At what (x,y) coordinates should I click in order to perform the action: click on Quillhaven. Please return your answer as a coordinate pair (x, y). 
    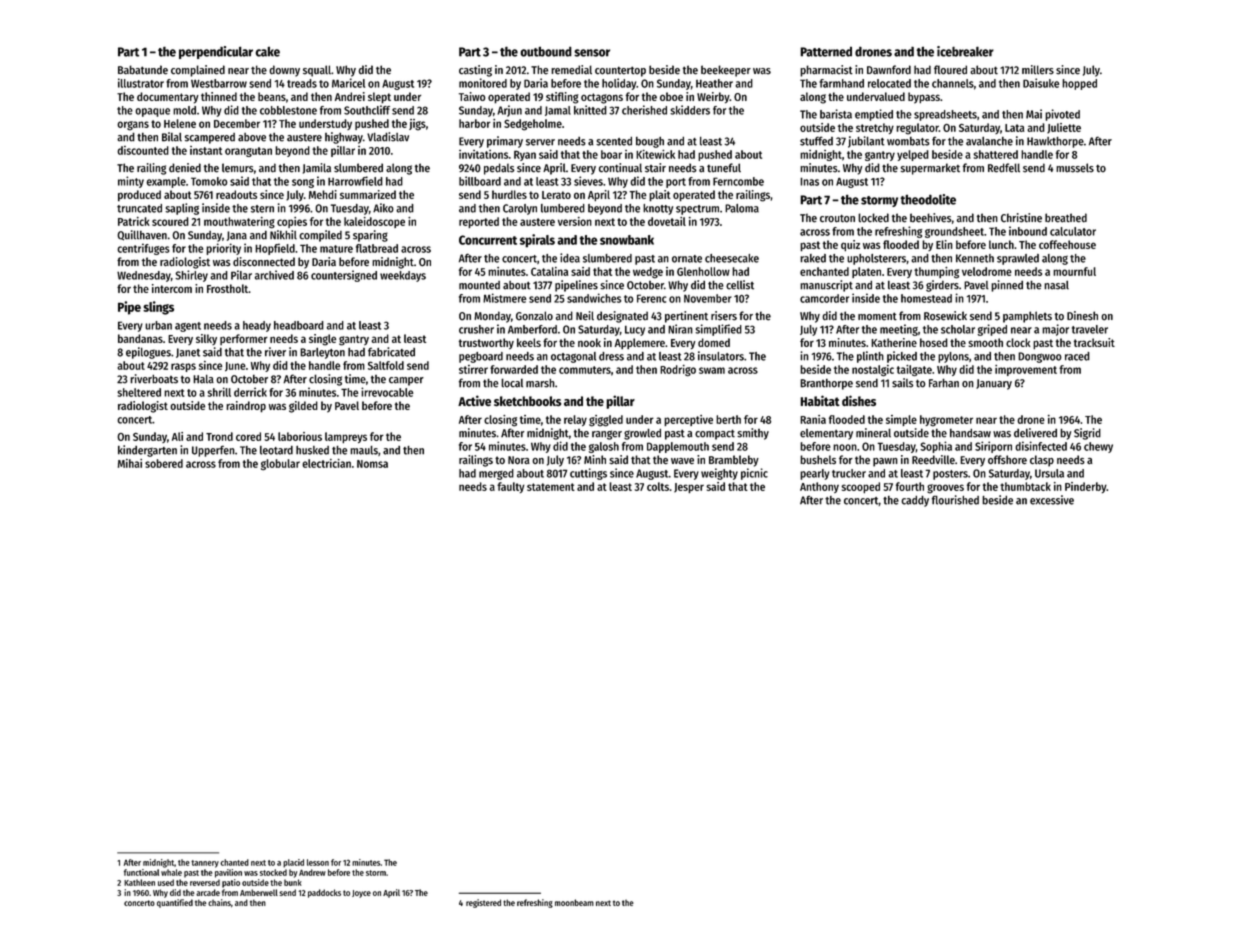
    Looking at the image, I should click on (142, 235).
